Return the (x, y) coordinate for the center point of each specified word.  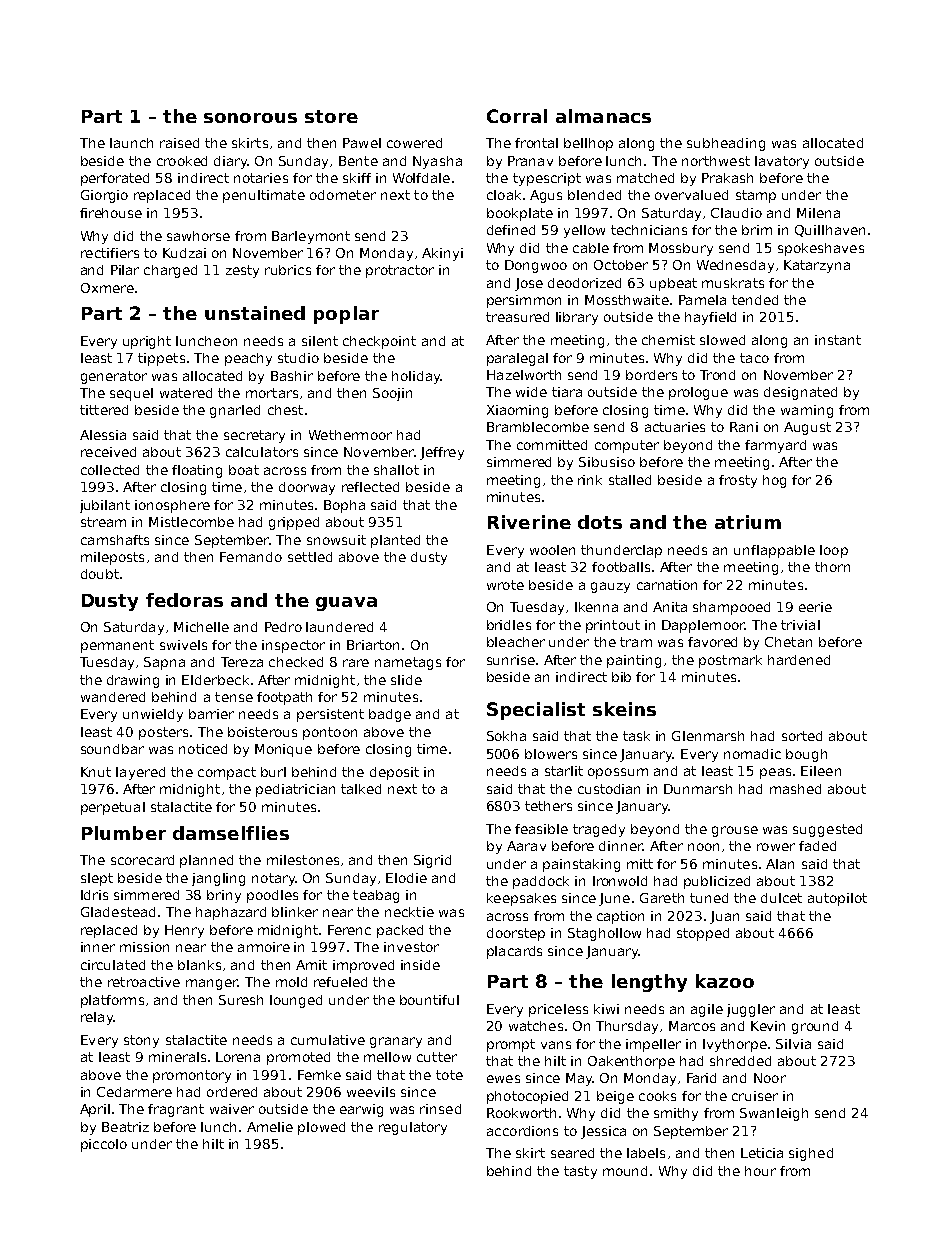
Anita (670, 607)
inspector (293, 646)
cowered (414, 143)
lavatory (782, 162)
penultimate (264, 196)
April (95, 1110)
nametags (408, 663)
